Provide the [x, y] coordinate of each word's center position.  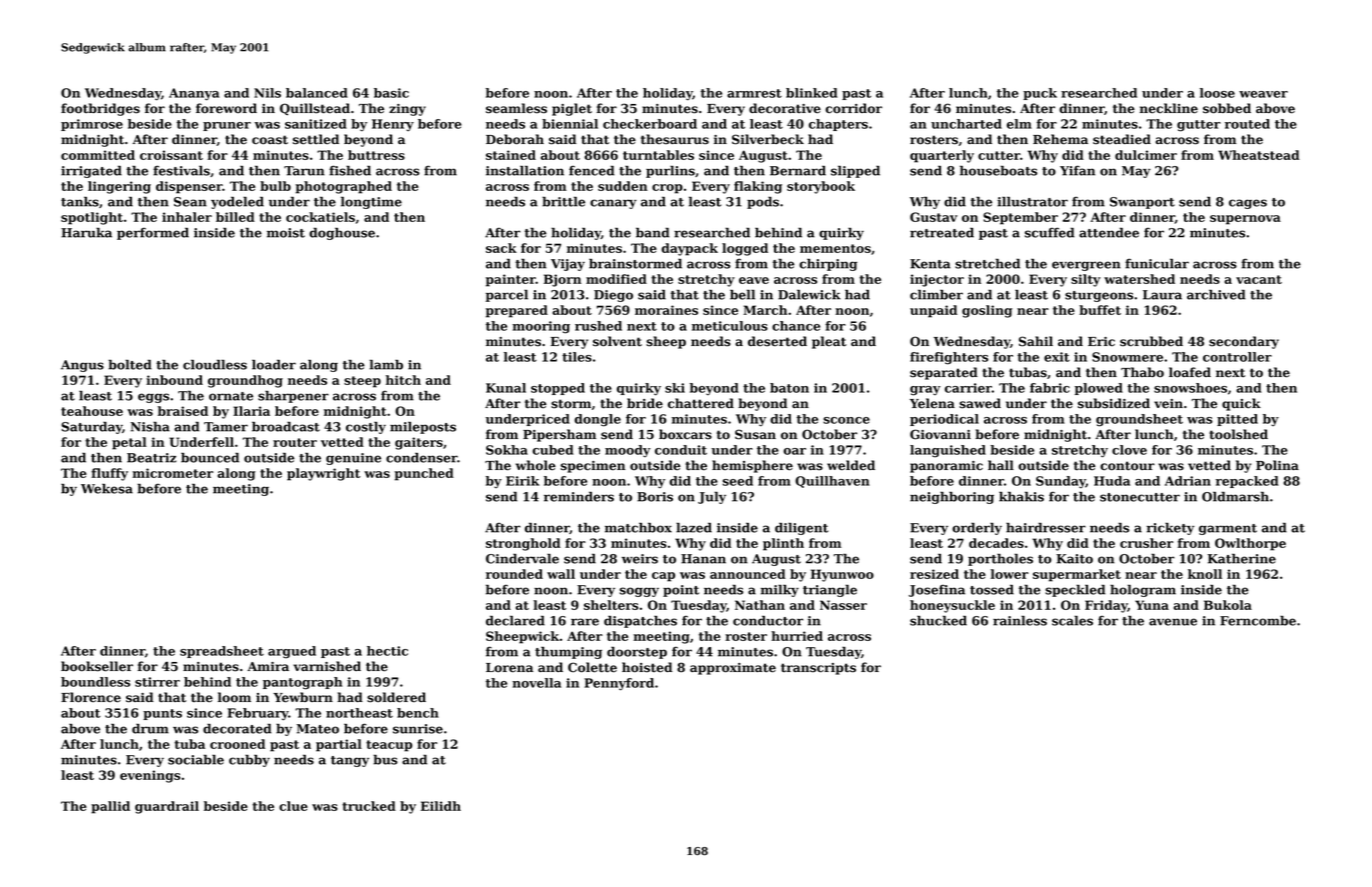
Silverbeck [768, 139]
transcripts [818, 669]
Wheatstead [1259, 155]
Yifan [1077, 170]
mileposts [423, 428]
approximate [733, 669]
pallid [110, 807]
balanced [317, 93]
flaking [758, 187]
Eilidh [441, 806]
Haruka [86, 233]
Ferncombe [1258, 621]
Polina [1277, 465]
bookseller [97, 666]
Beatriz [152, 458]
